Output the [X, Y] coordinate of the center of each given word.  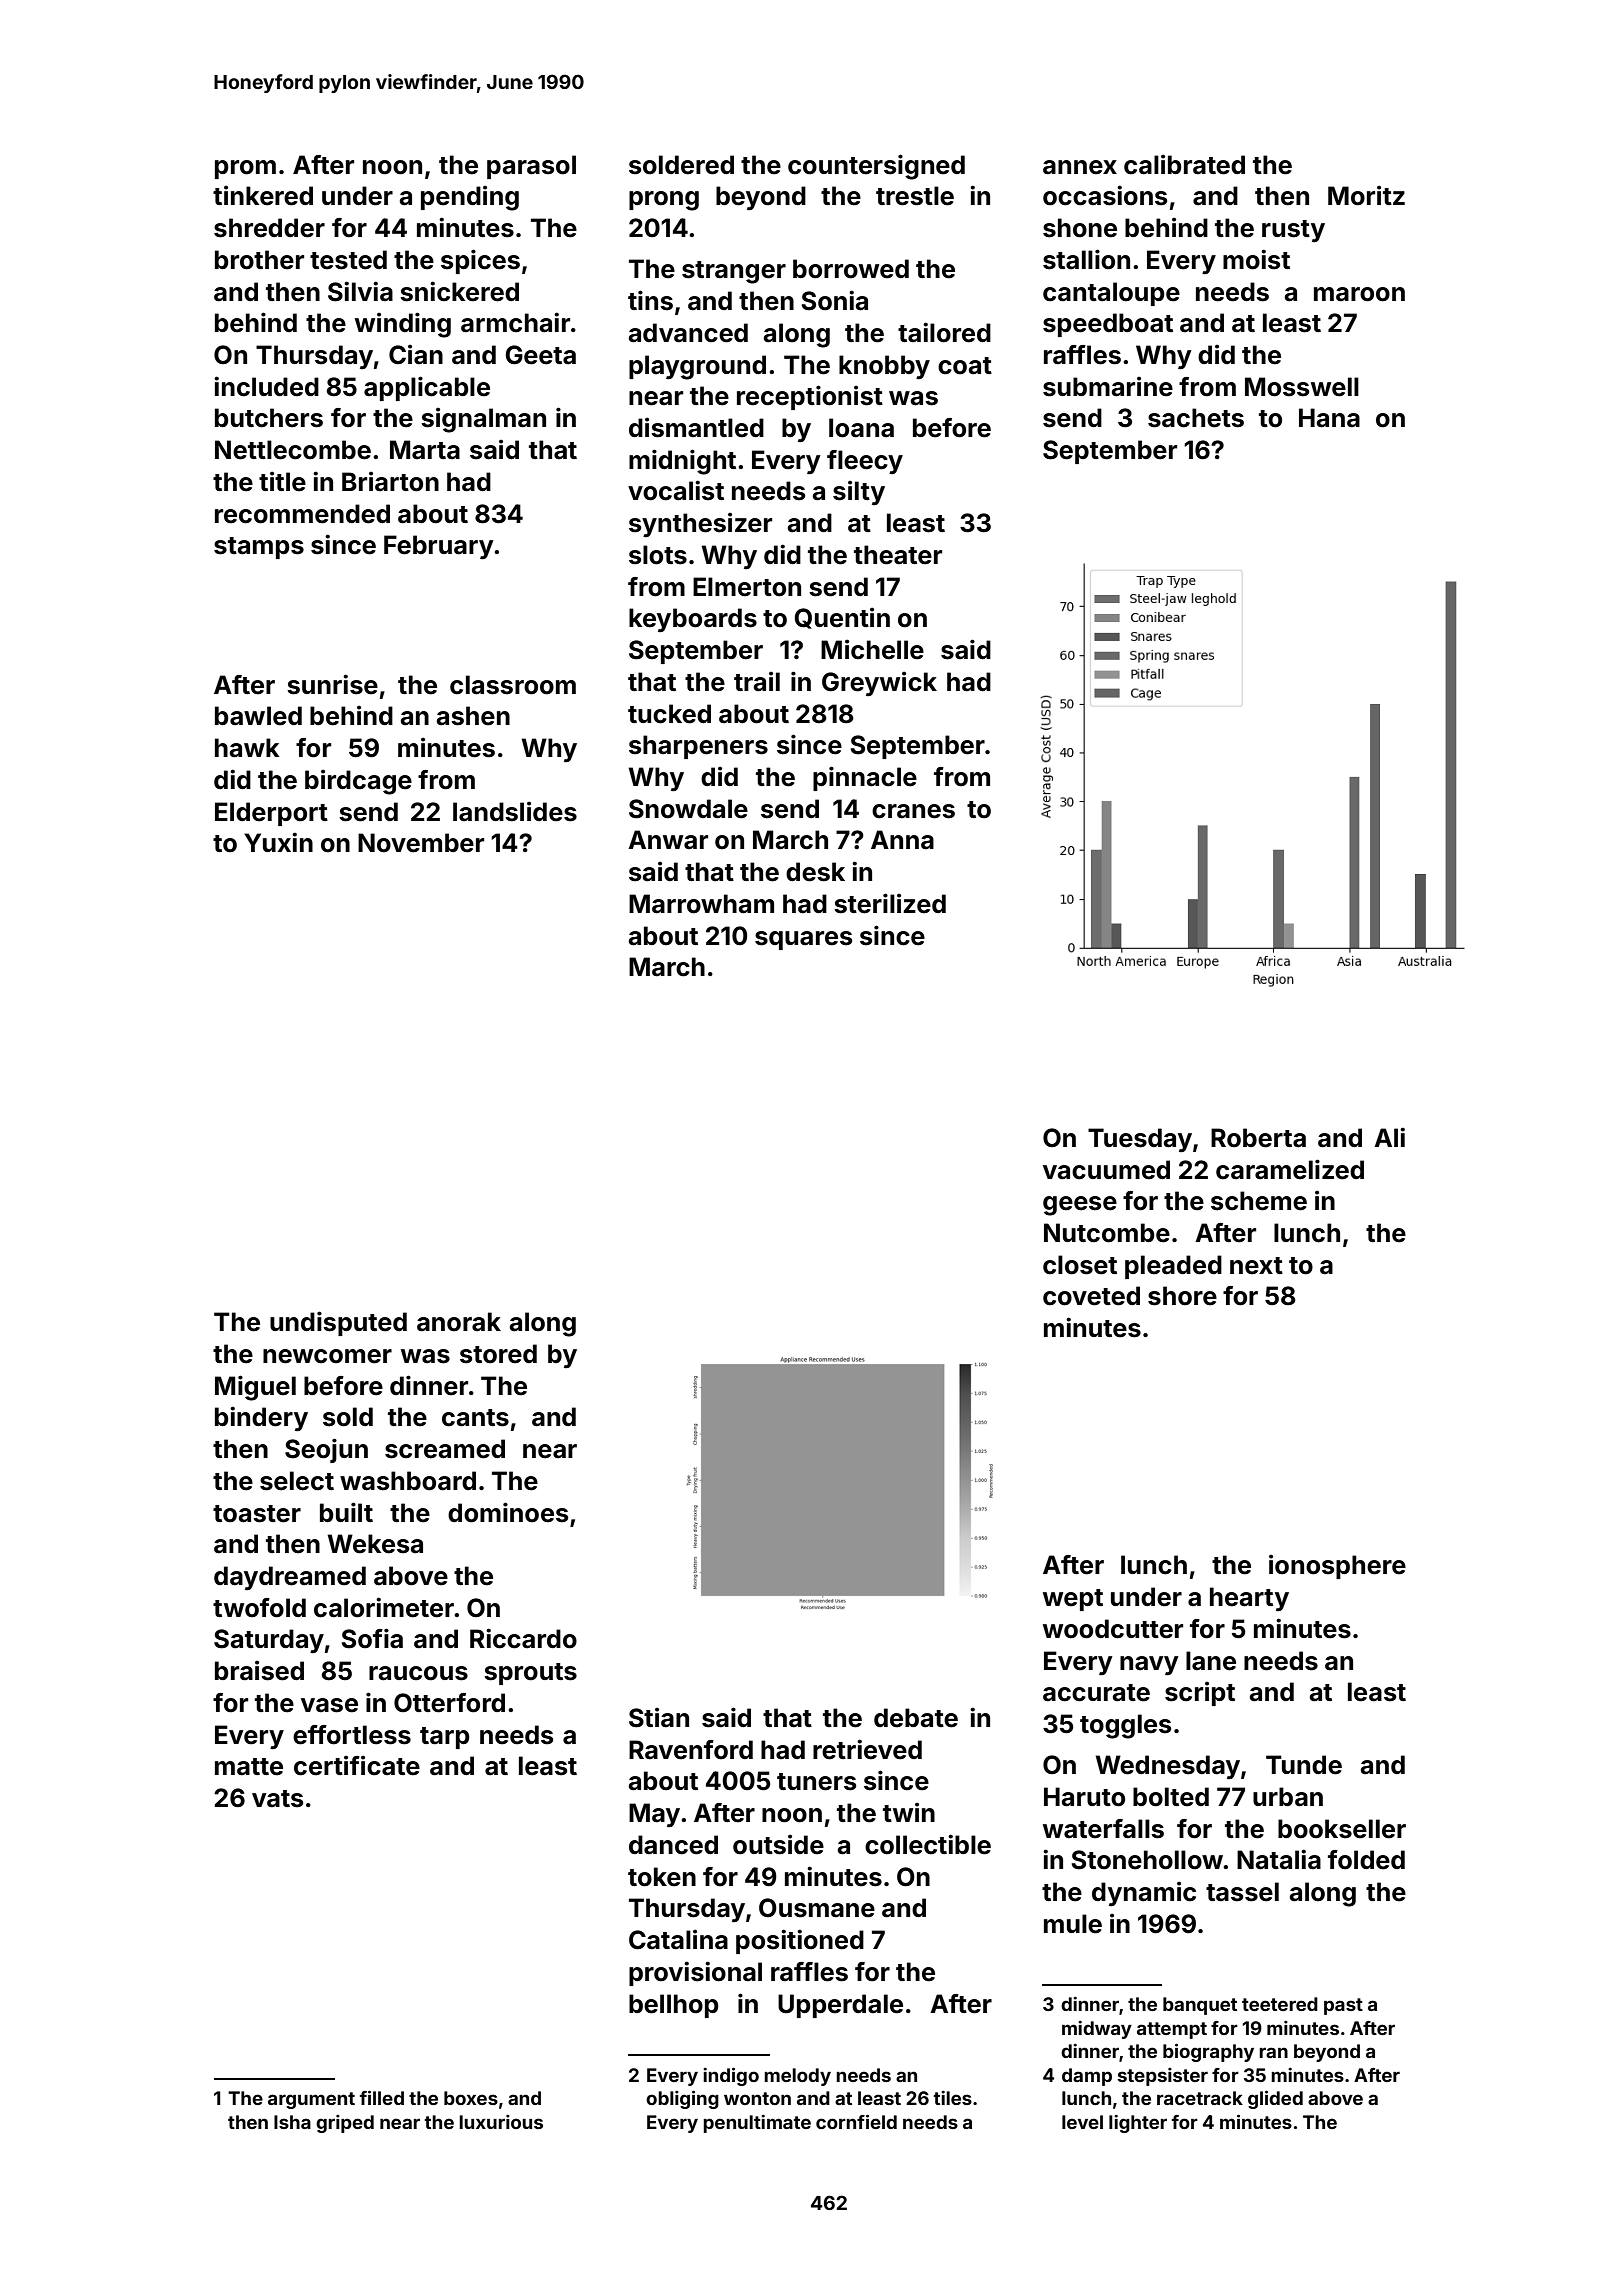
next [1256, 1266]
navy [1149, 1666]
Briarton [390, 481]
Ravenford [691, 1750]
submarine [1108, 386]
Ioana [861, 428]
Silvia [360, 291]
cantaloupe [1111, 294]
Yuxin [278, 842]
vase [329, 1705]
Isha [292, 2122]
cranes [913, 811]
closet [1080, 1265]
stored [498, 1354]
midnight [682, 462]
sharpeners [698, 747]
